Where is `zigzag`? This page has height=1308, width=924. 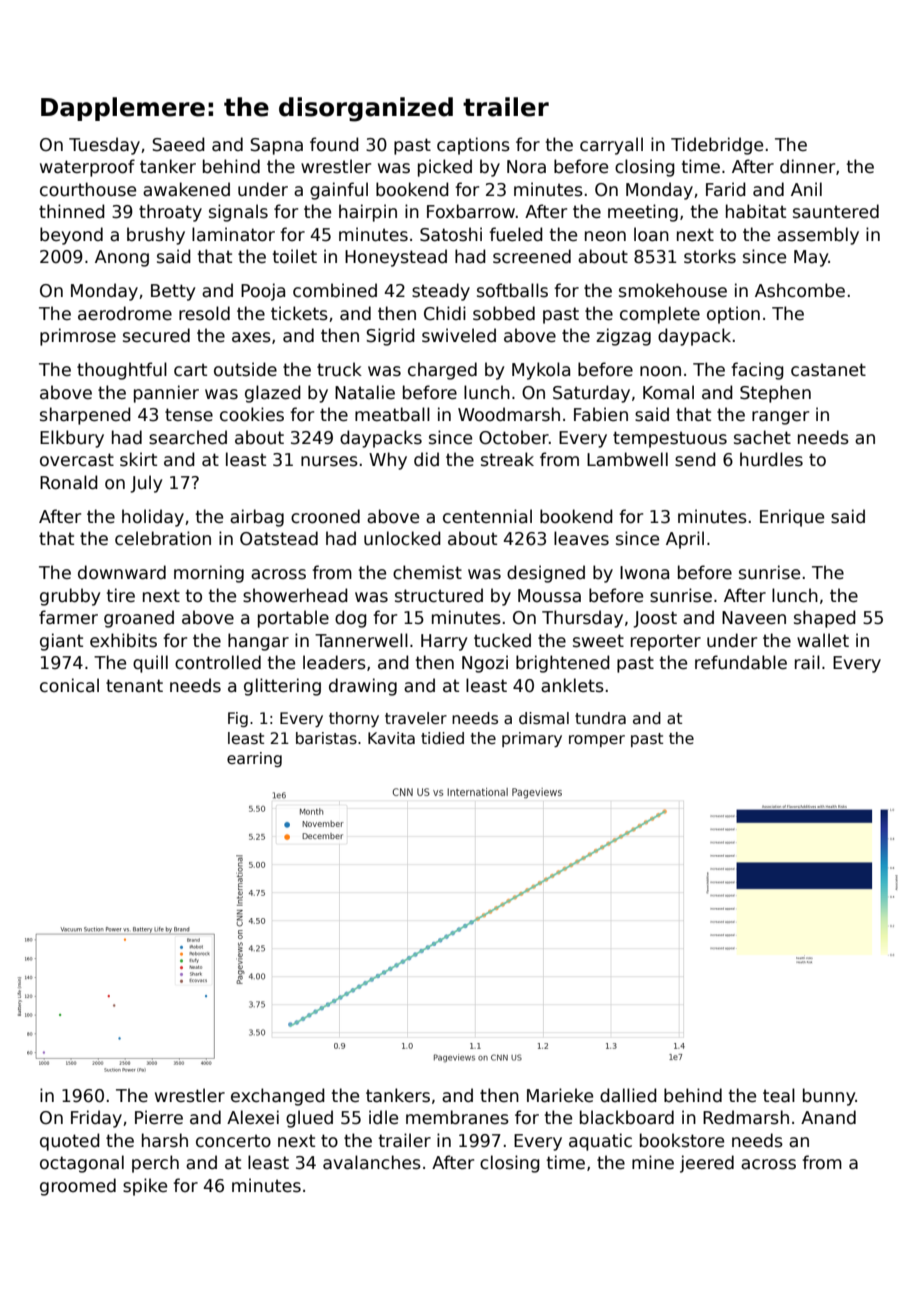
zigzag is located at coordinates (623, 337).
